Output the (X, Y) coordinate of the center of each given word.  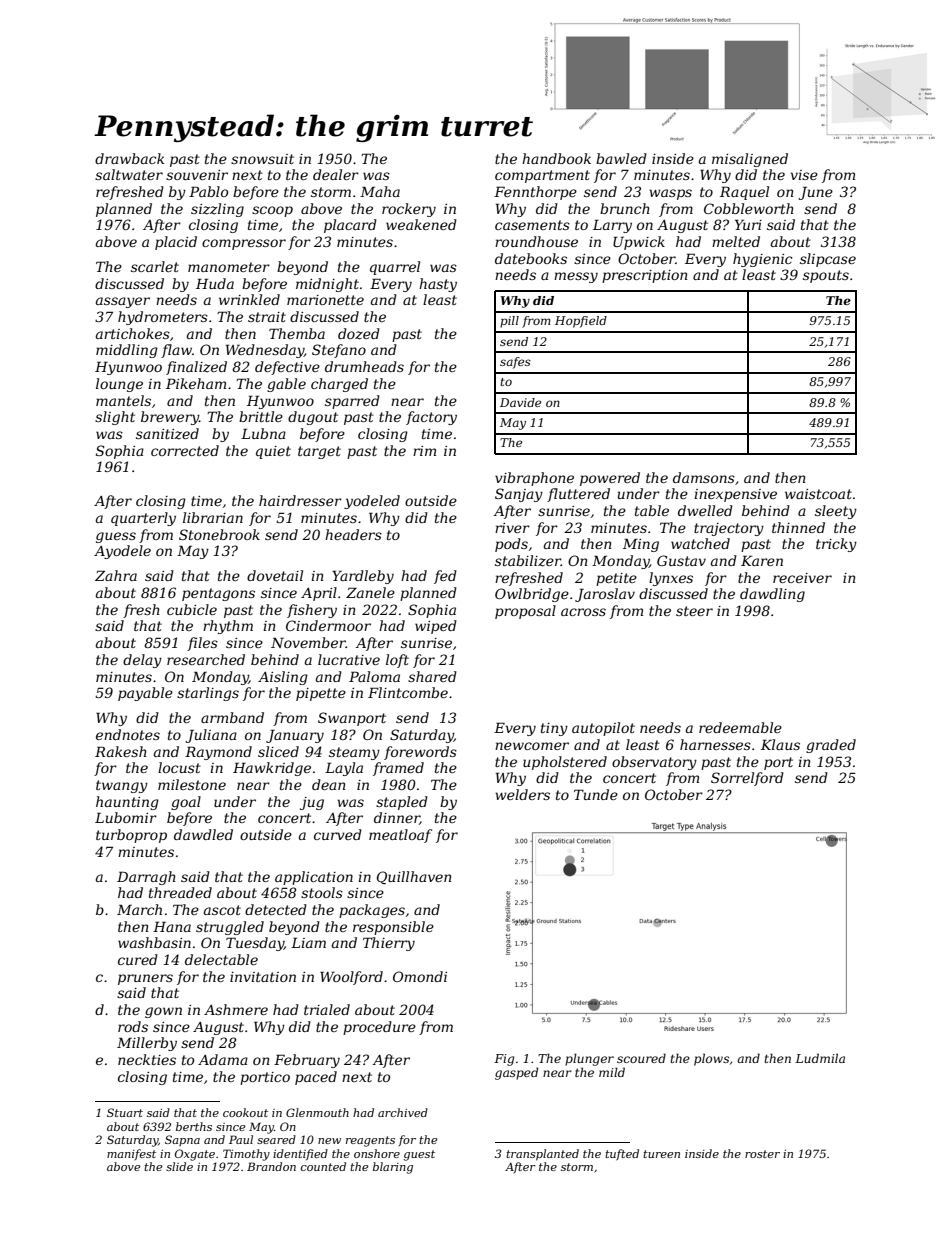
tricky (836, 545)
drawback (129, 158)
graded (831, 746)
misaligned (750, 160)
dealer (336, 174)
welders (522, 794)
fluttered (578, 495)
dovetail (275, 575)
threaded (180, 892)
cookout (245, 1112)
